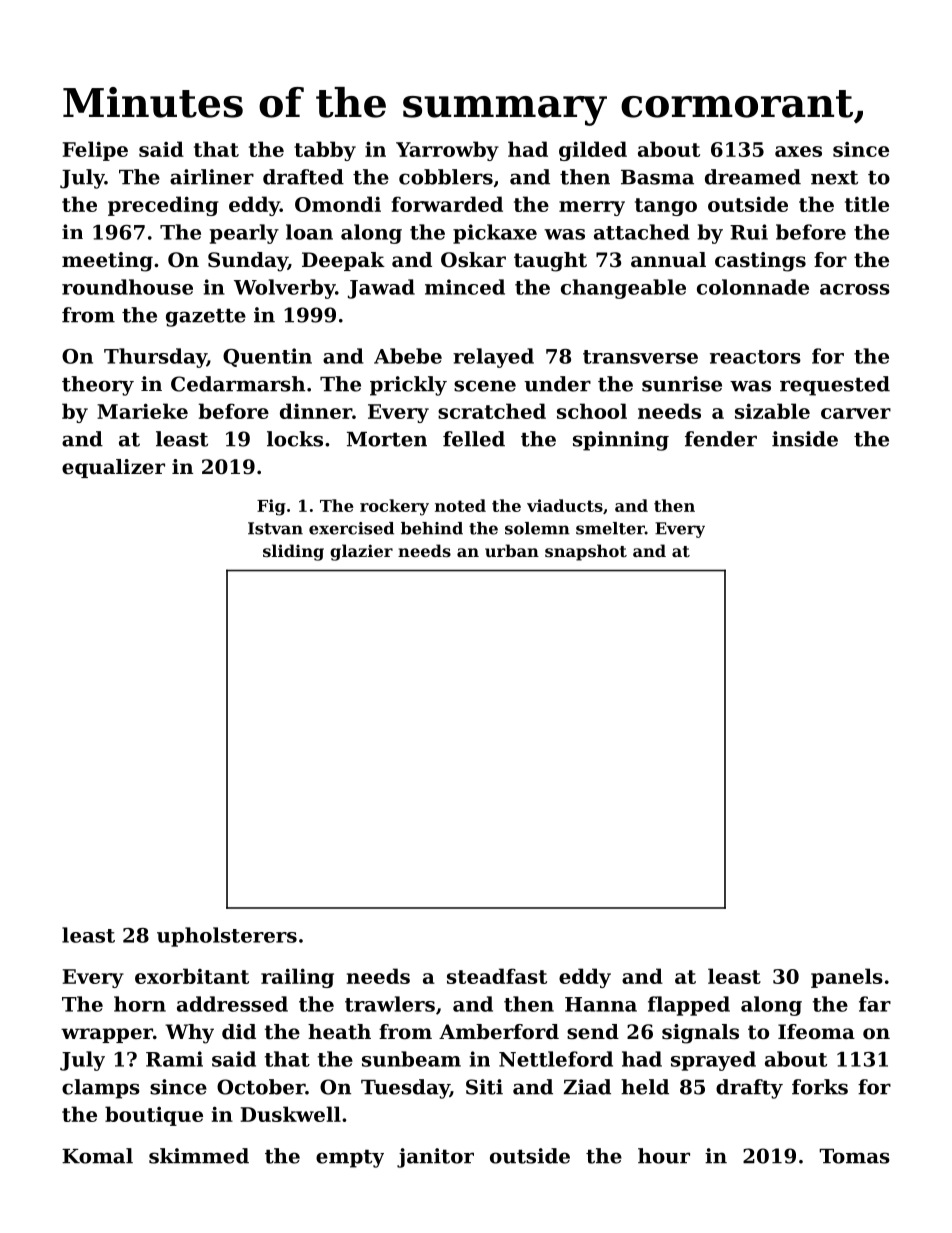 The width and height of the image is (952, 1233). I want to click on fender, so click(721, 439).
